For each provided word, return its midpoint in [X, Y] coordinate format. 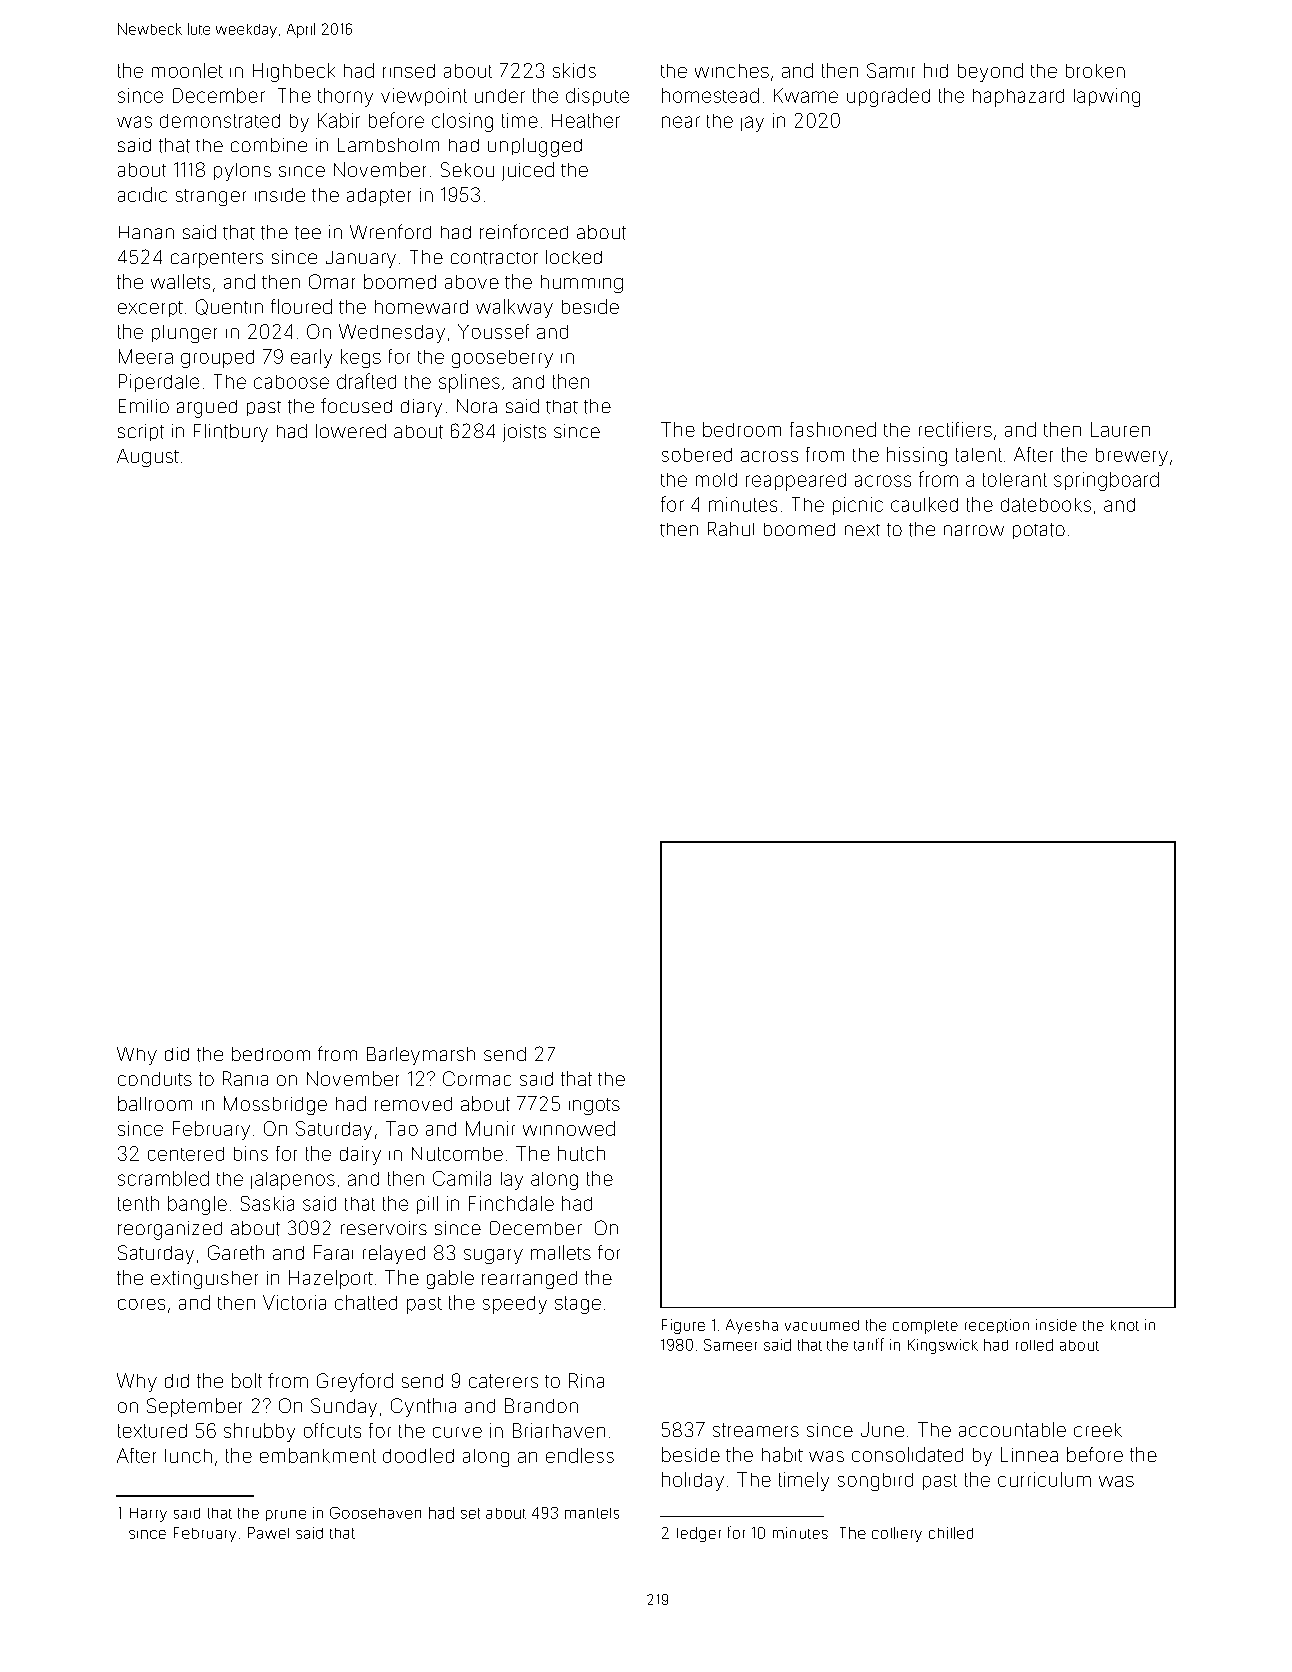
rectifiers [955, 429]
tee [308, 233]
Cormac [477, 1078]
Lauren [1120, 429]
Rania [245, 1078]
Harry [148, 1515]
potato [1039, 531]
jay [752, 124]
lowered [351, 431]
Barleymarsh [421, 1056]
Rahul [731, 529]
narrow [974, 530]
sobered [697, 455]
